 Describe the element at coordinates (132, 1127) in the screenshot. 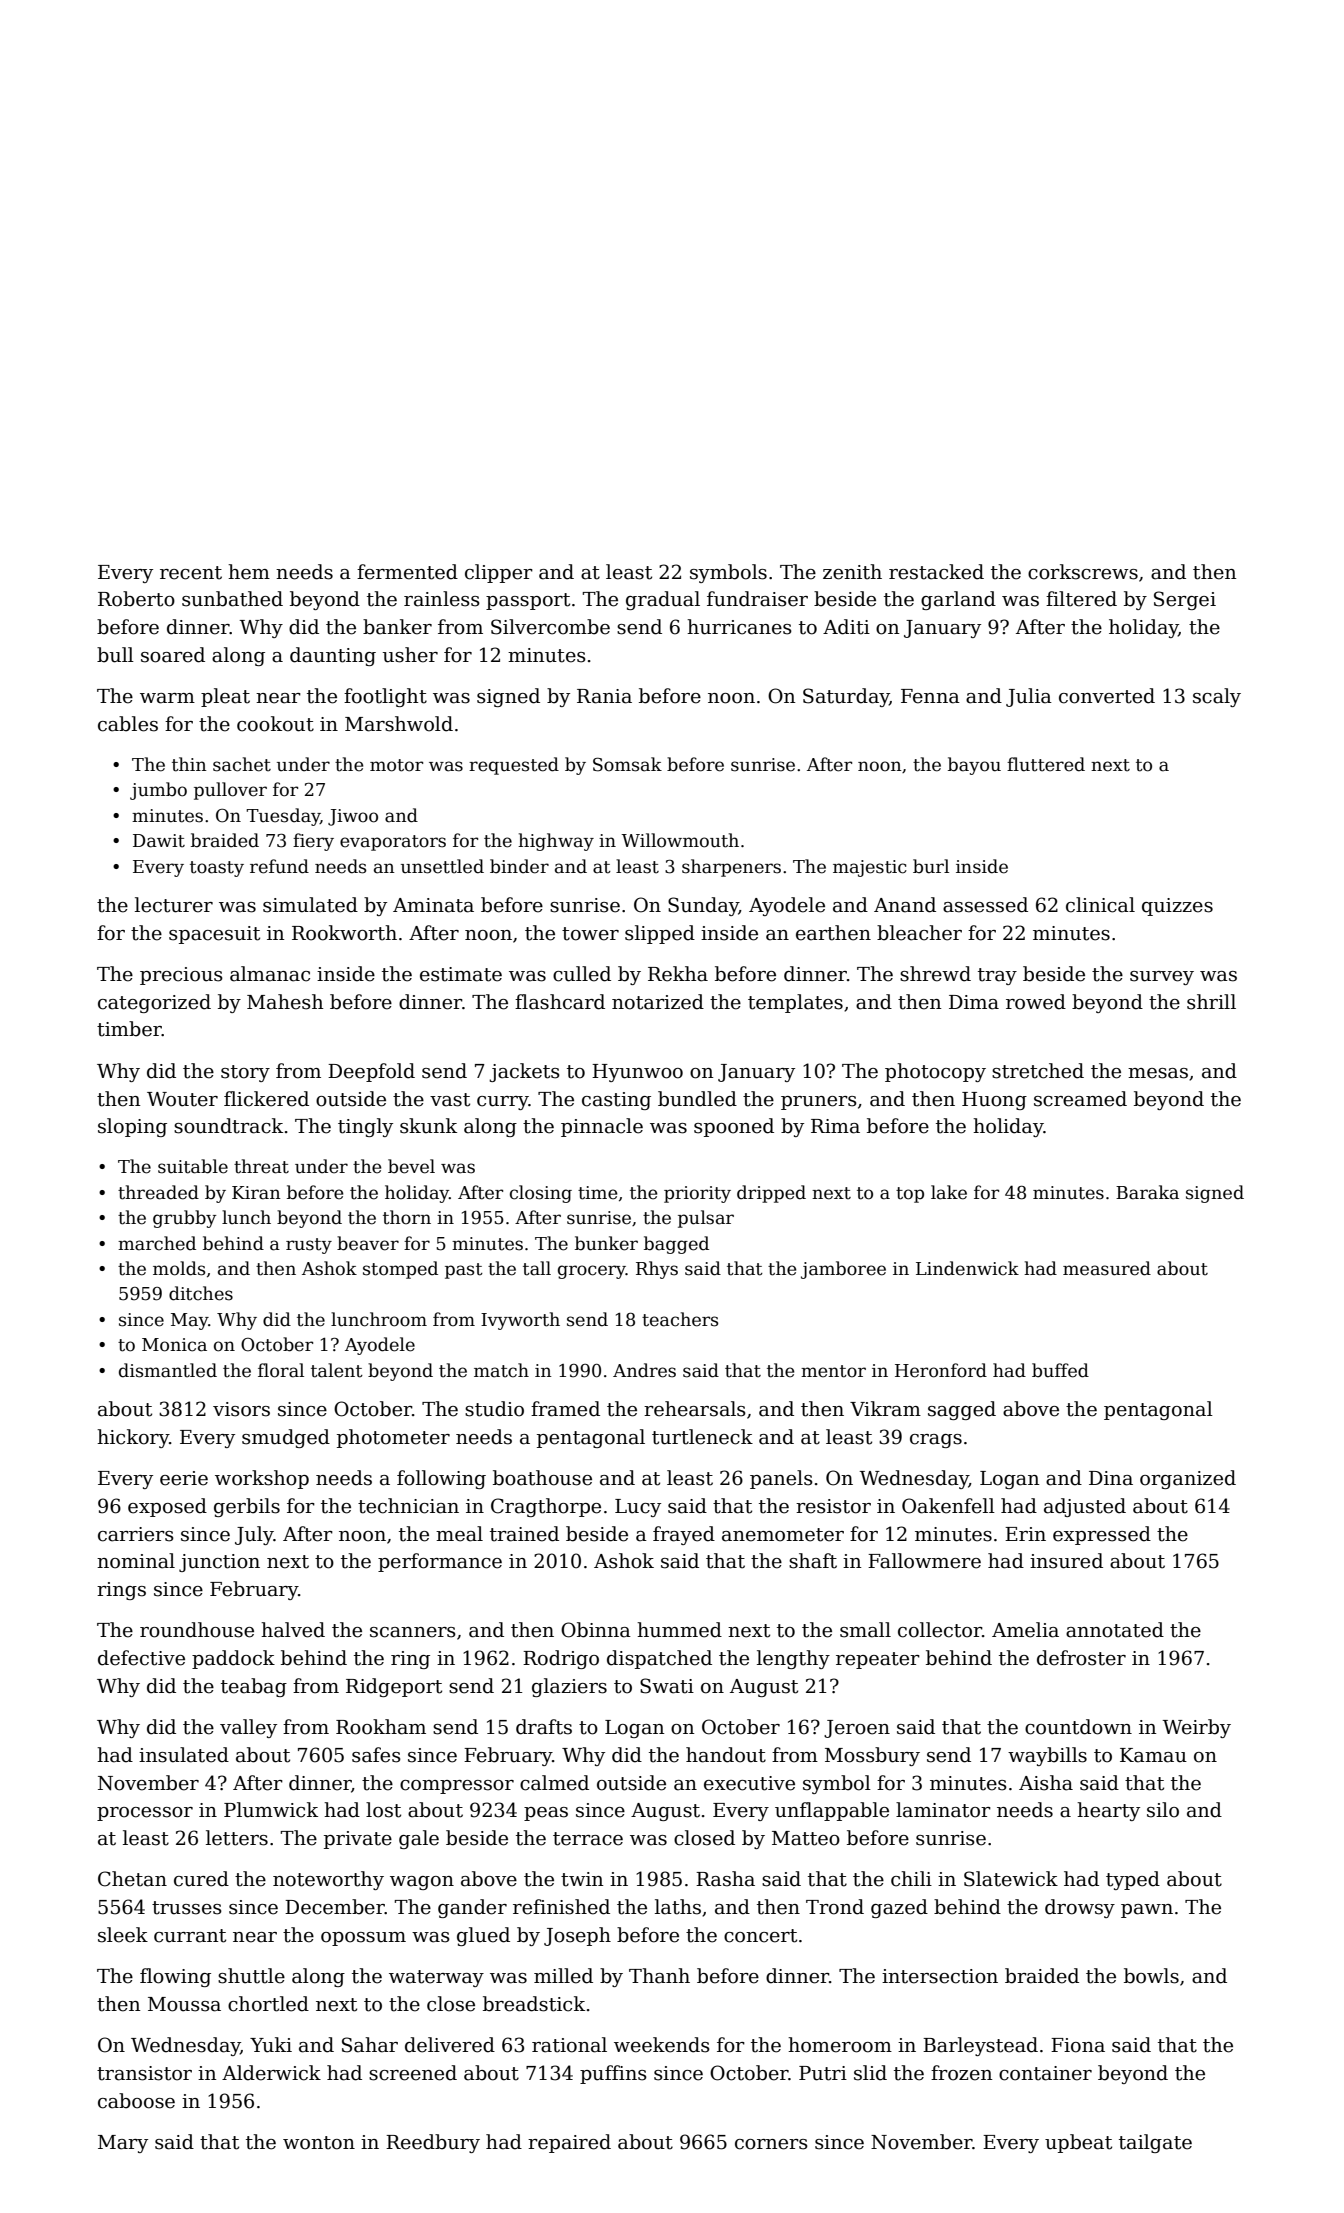

I see `sloping` at that location.
